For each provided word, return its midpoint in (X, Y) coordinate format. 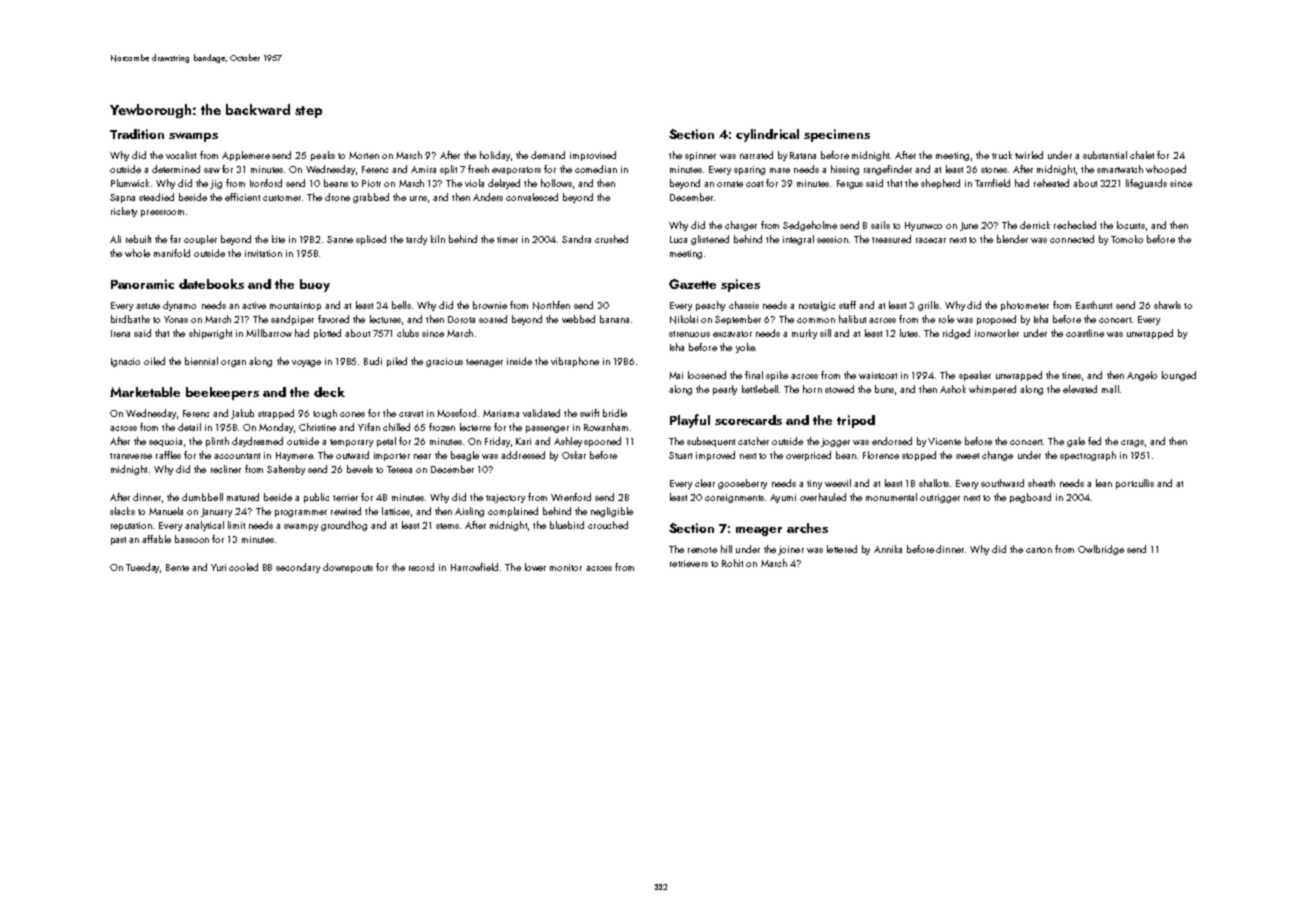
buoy (315, 285)
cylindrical (767, 135)
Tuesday (142, 568)
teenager (484, 363)
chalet (1142, 155)
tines (1071, 375)
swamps (193, 137)
